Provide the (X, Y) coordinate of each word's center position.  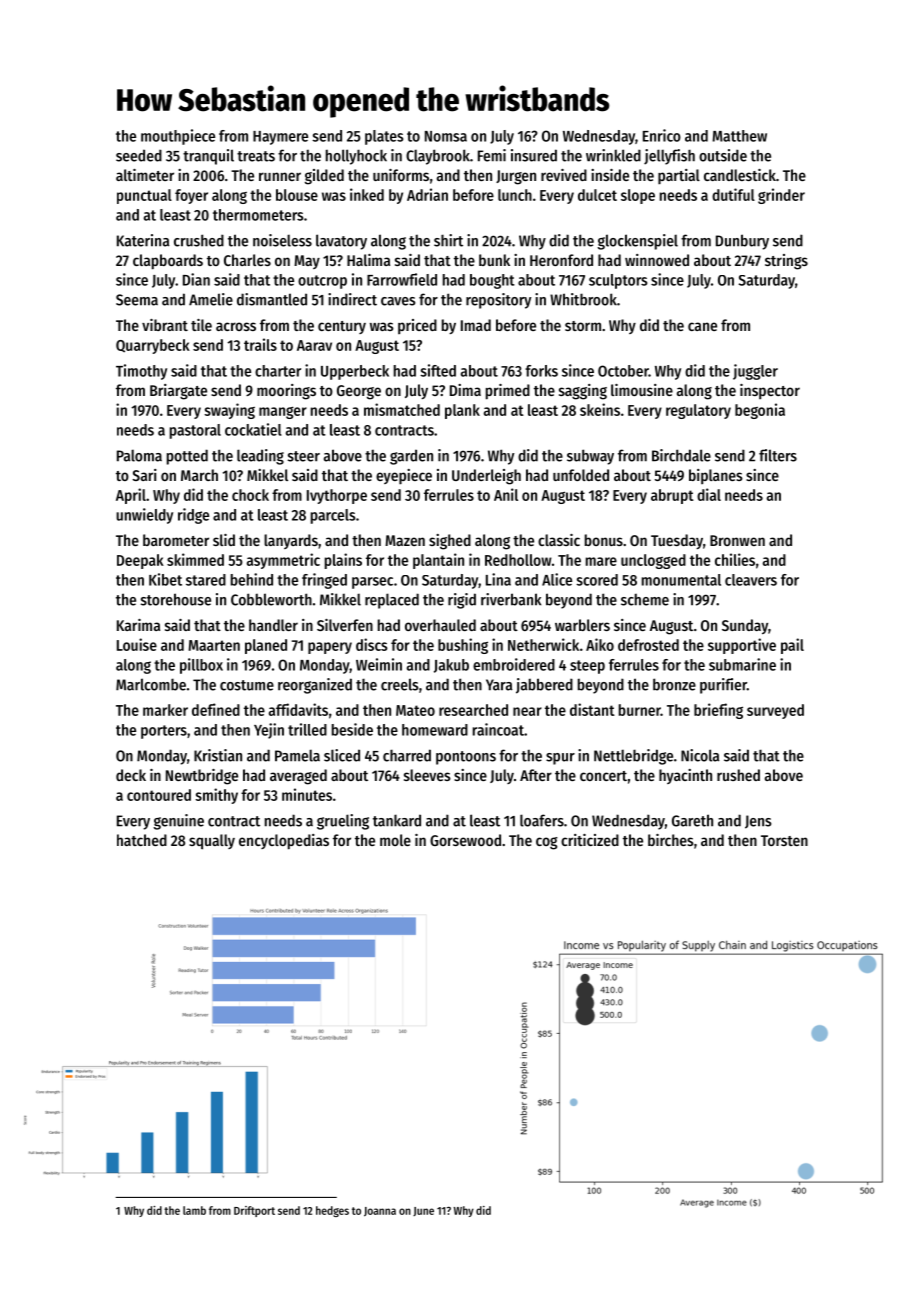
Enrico (662, 135)
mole (395, 840)
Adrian (427, 194)
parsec (372, 583)
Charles (247, 260)
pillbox (201, 666)
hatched (142, 840)
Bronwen (737, 540)
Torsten (784, 840)
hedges (332, 1211)
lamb (194, 1210)
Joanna (380, 1212)
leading (260, 457)
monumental (681, 580)
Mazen (405, 540)
